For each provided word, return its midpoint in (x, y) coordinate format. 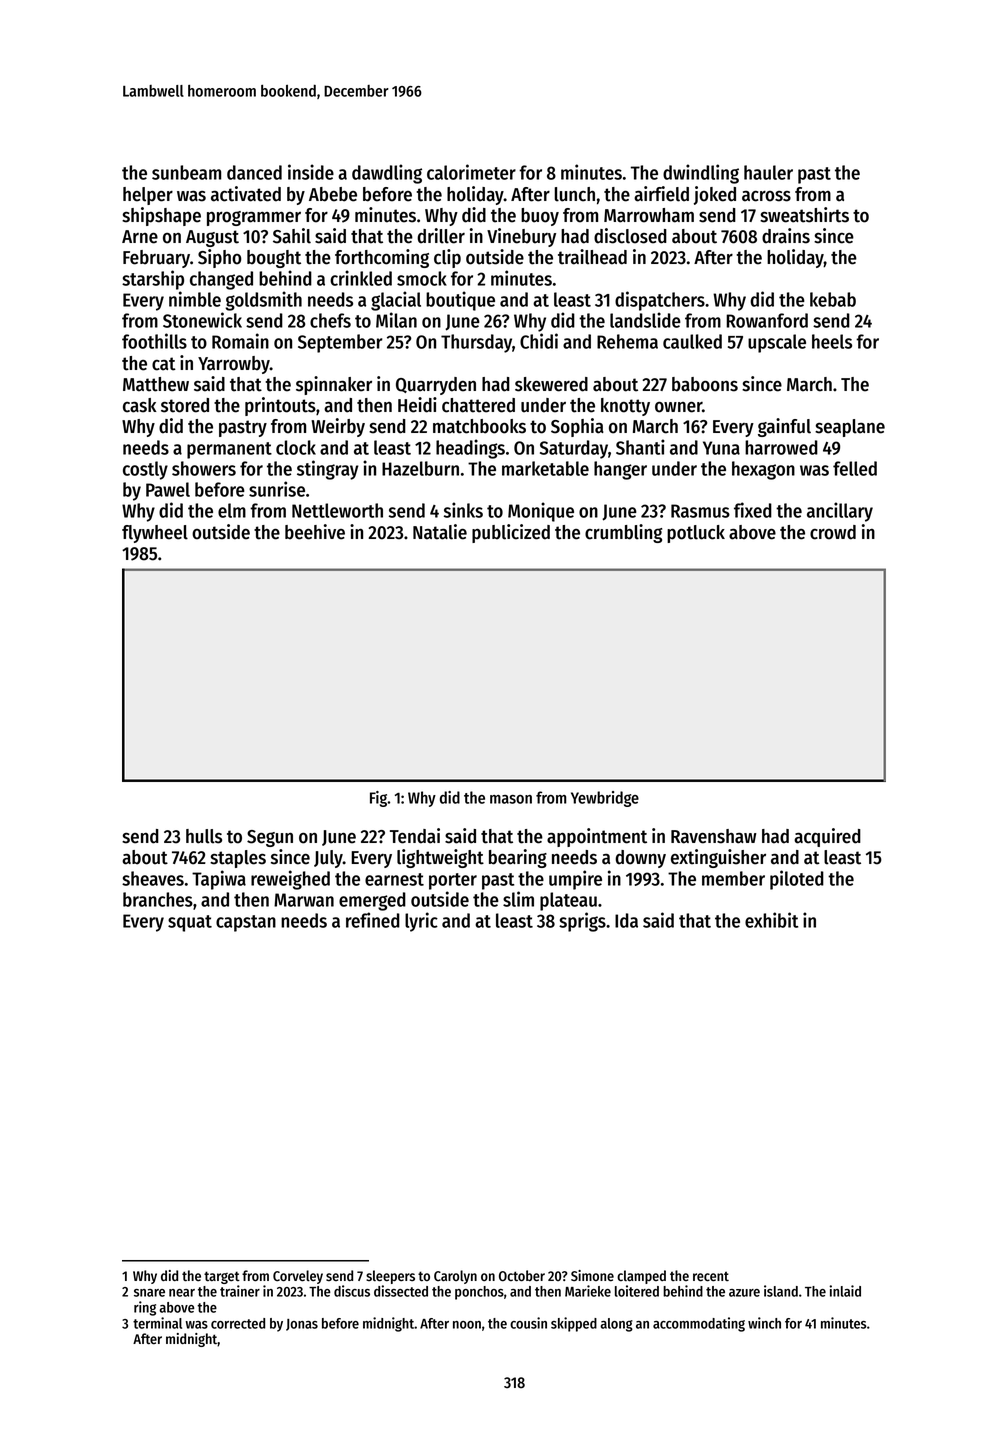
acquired (827, 837)
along (616, 1325)
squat (190, 923)
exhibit (771, 920)
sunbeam (186, 172)
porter (453, 881)
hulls (204, 836)
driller (441, 236)
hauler (768, 172)
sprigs (582, 922)
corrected (238, 1323)
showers (204, 468)
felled (855, 468)
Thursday (476, 343)
